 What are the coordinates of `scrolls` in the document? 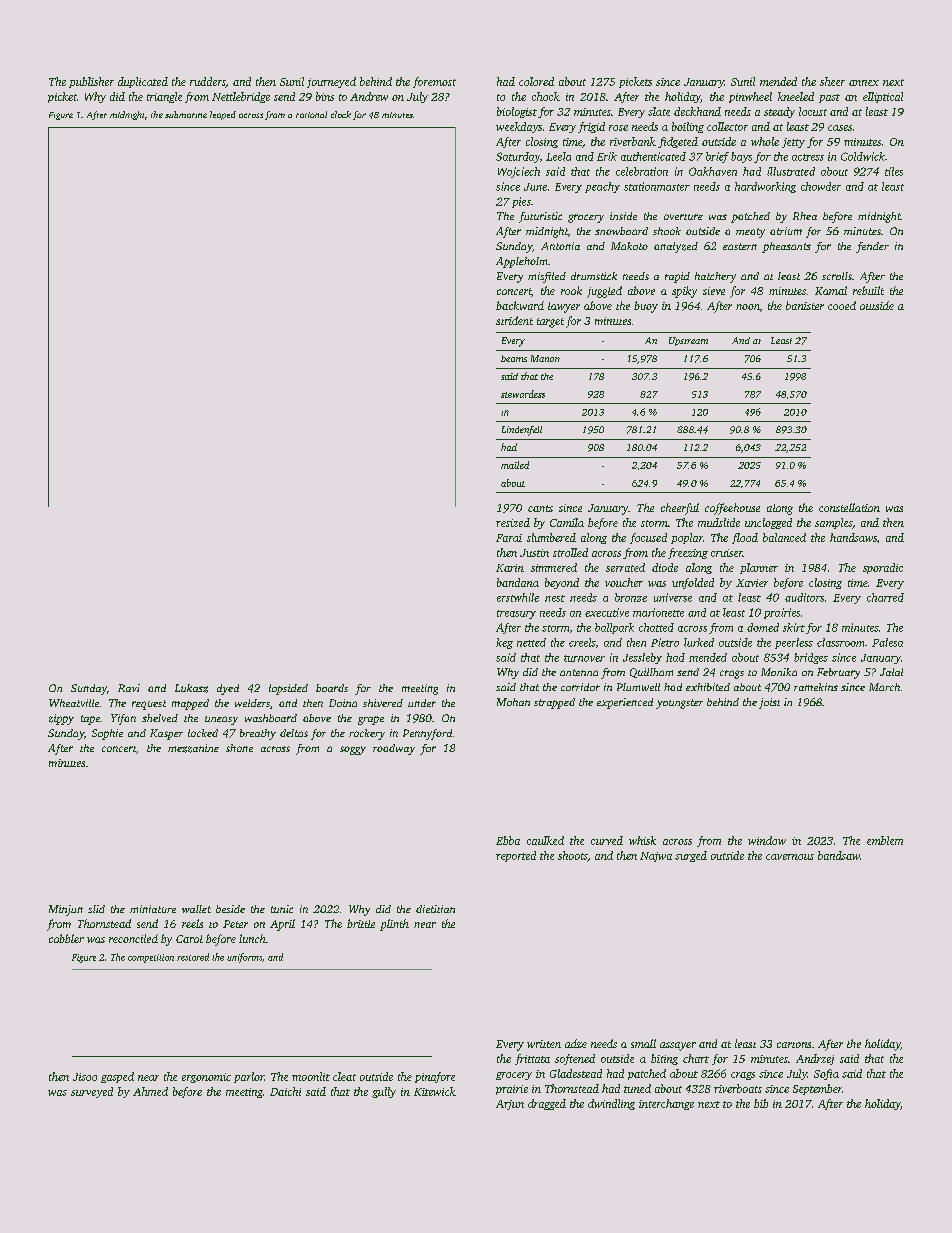 It's located at (837, 276).
